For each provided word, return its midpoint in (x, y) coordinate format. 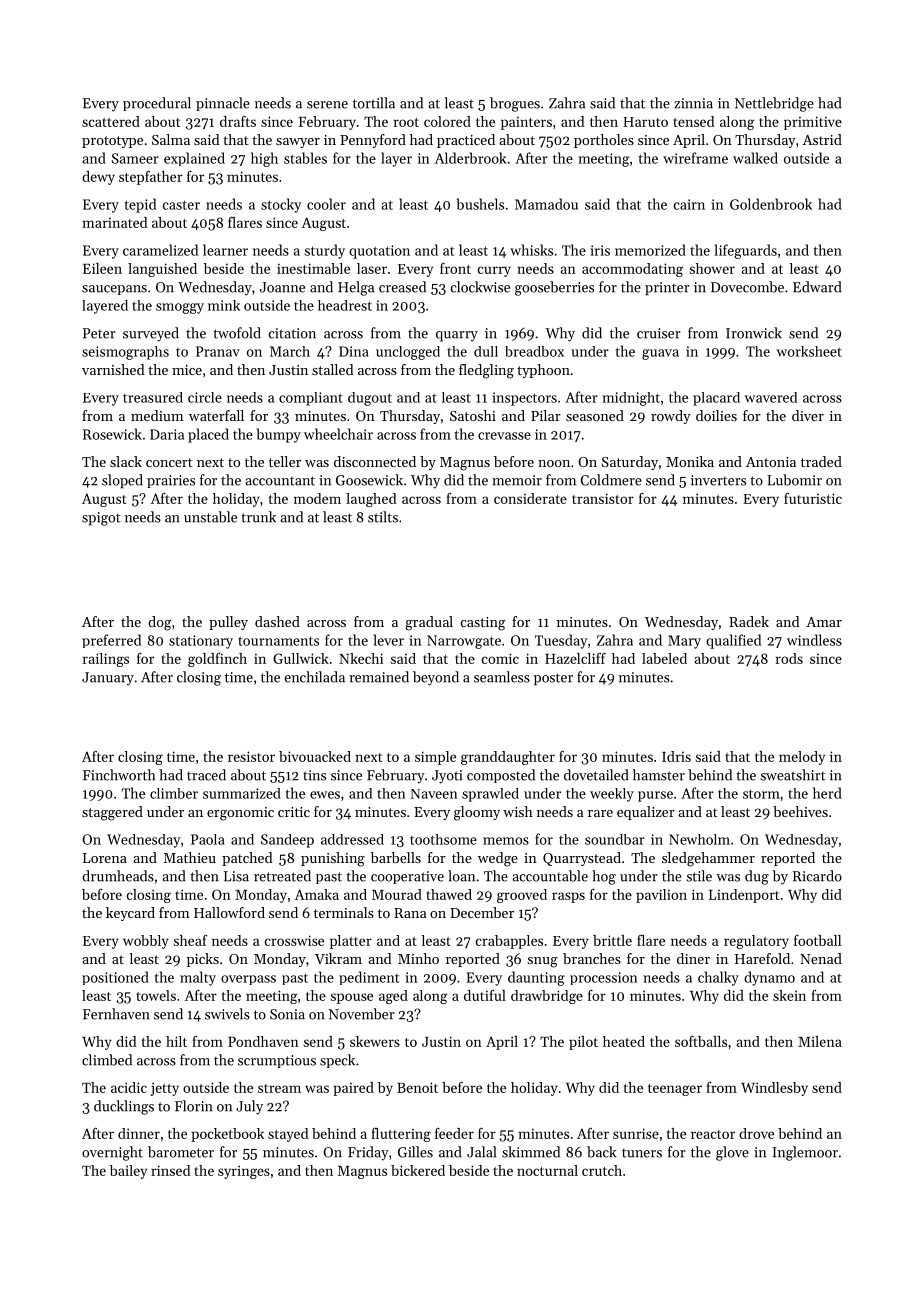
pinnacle (223, 104)
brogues (515, 104)
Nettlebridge (774, 104)
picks (203, 960)
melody (802, 758)
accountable (550, 876)
